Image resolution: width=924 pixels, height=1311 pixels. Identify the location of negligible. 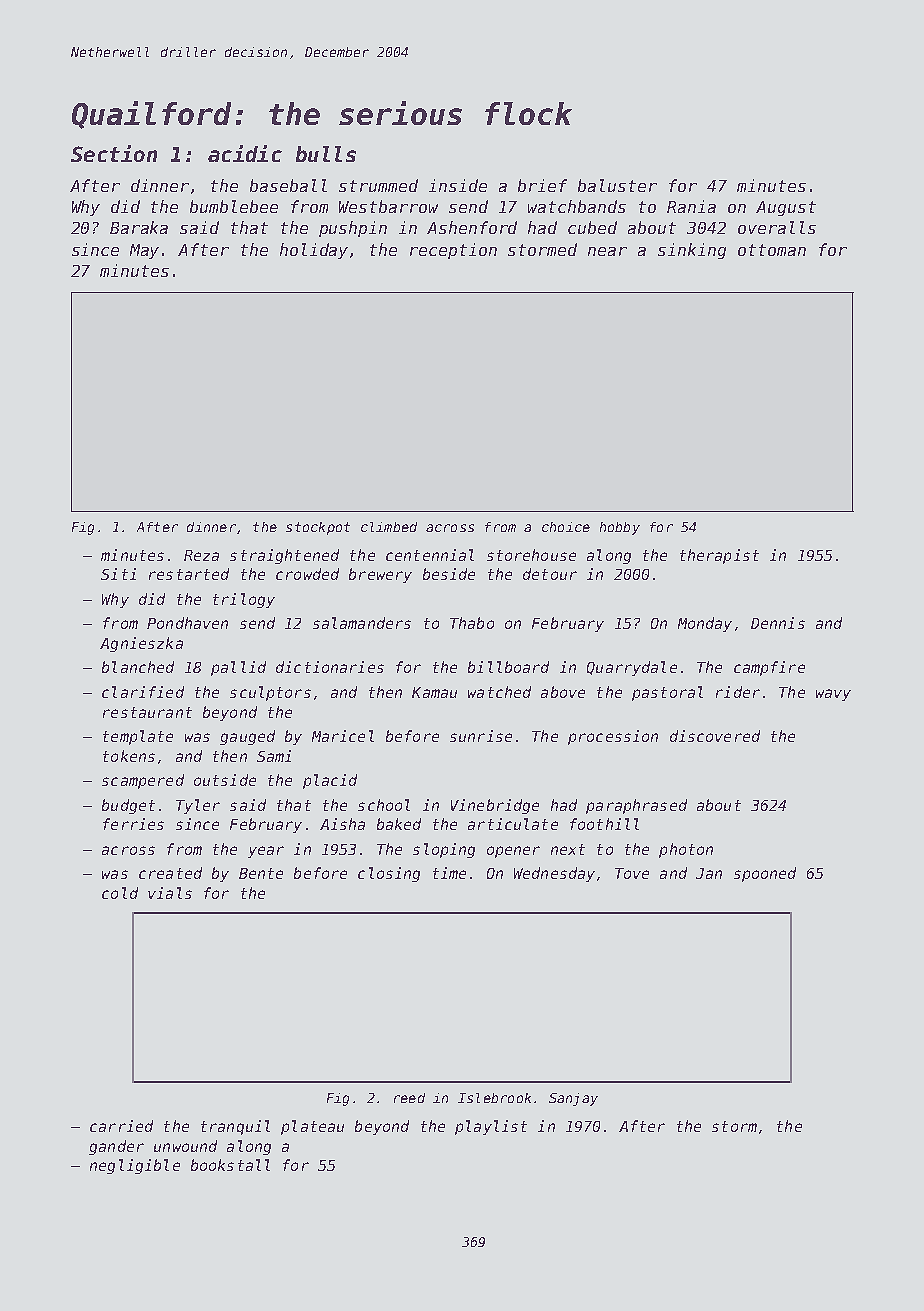
(135, 1166).
